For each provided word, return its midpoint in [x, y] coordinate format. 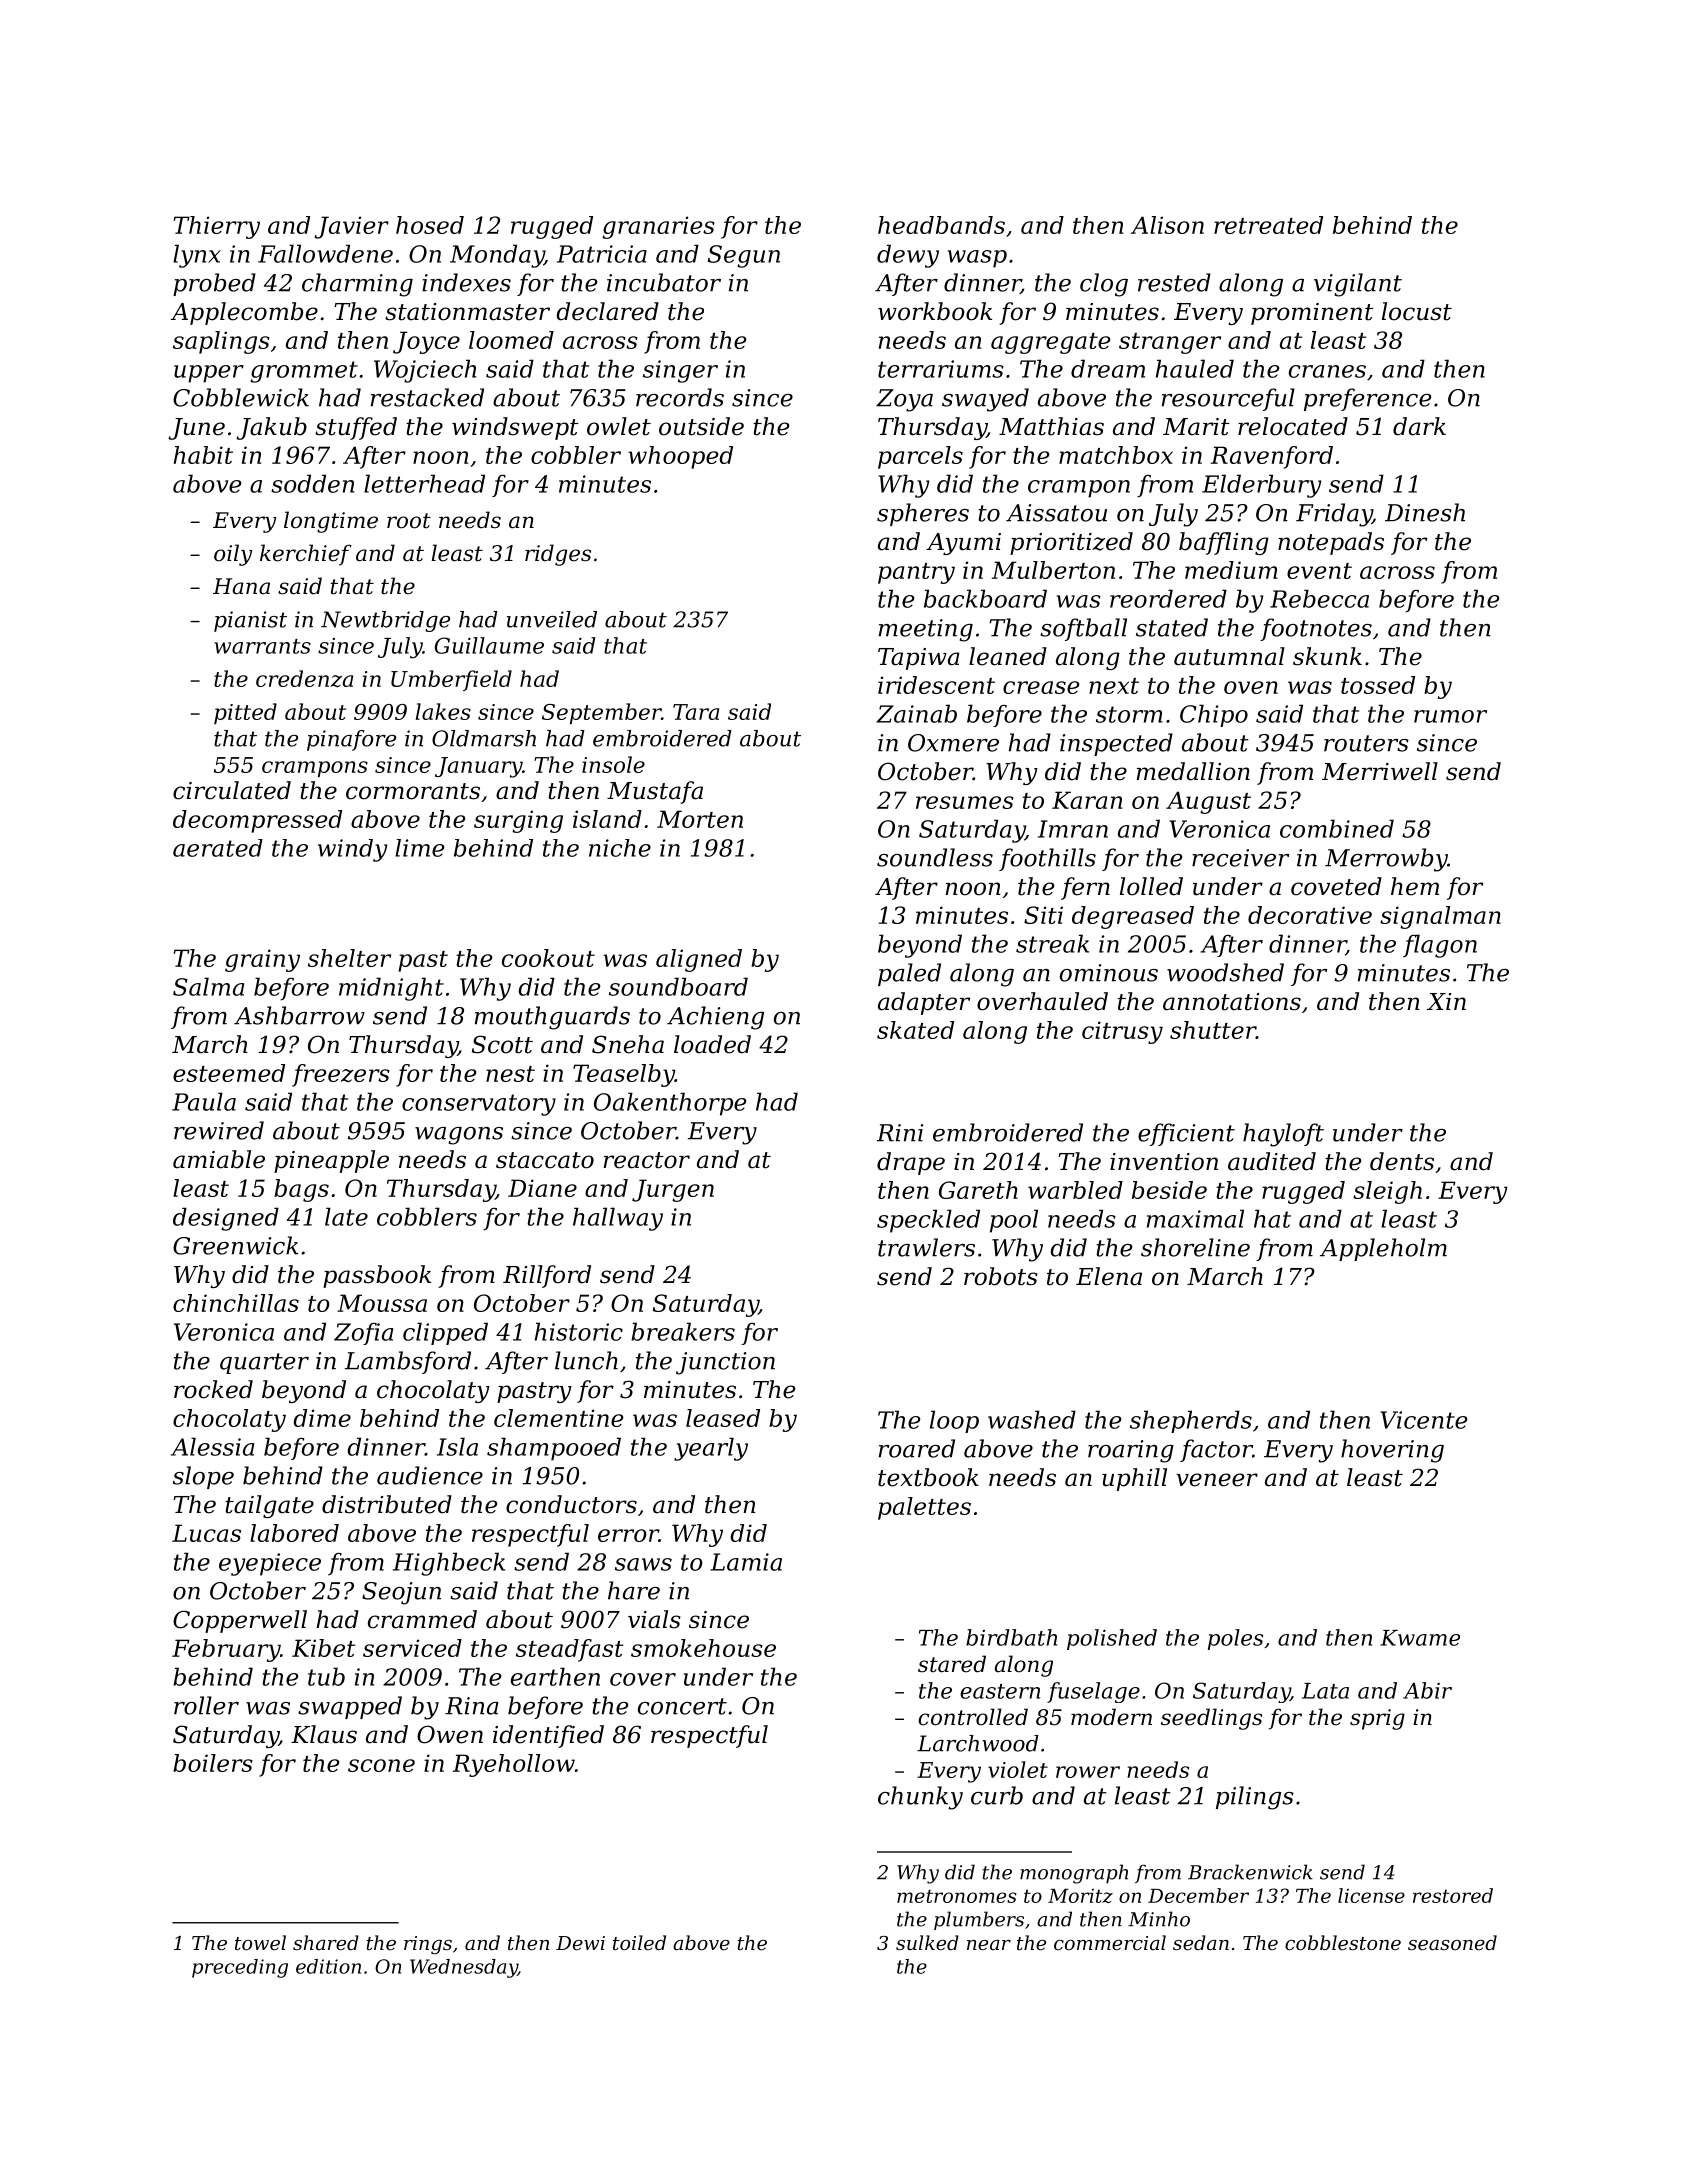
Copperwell [240, 1621]
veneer [1217, 1480]
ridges [558, 555]
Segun [744, 256]
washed [1032, 1419]
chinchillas [236, 1303]
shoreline [1195, 1247]
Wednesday [464, 1968]
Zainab [916, 713]
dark [1419, 426]
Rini [900, 1133]
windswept [515, 428]
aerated [218, 848]
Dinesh [1425, 512]
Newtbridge [385, 621]
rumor [1450, 716]
